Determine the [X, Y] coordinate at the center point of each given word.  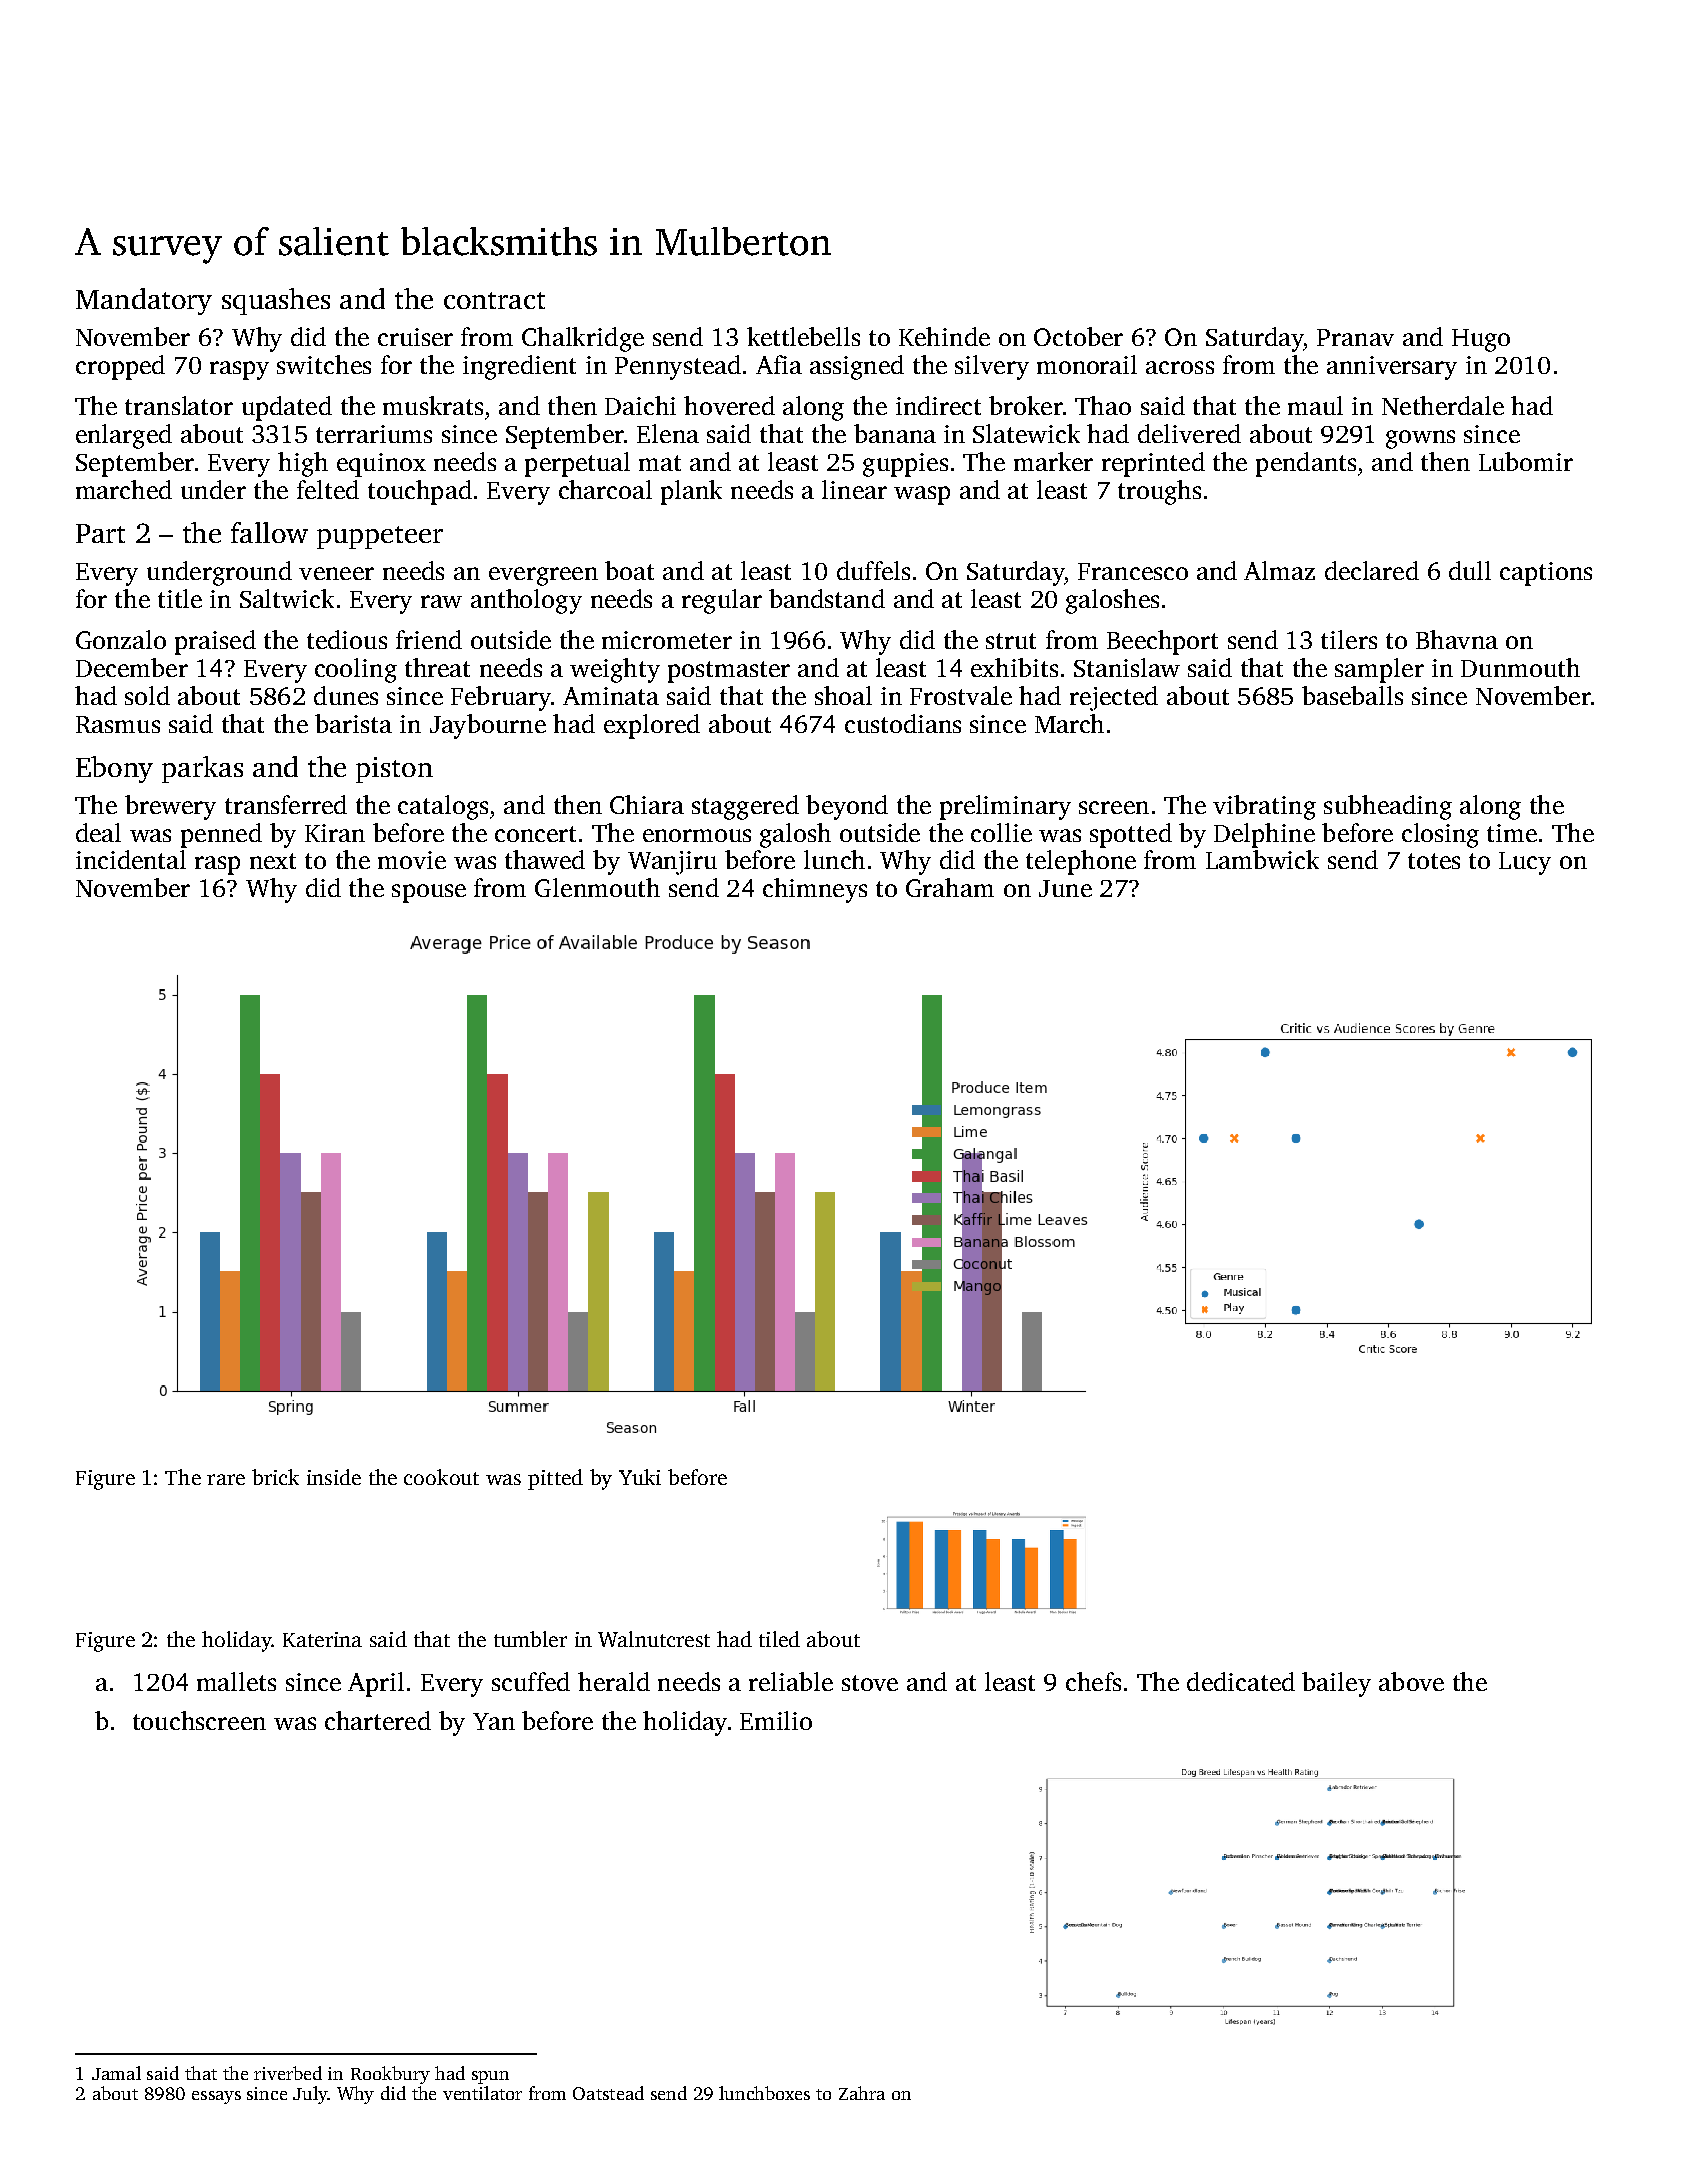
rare [226, 1479]
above [1411, 1681]
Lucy [1525, 863]
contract [494, 300]
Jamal [116, 2073]
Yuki [640, 1477]
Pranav [1355, 337]
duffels [873, 570]
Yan [494, 1721]
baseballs [1352, 695]
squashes [276, 301]
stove [870, 1683]
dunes [346, 695]
